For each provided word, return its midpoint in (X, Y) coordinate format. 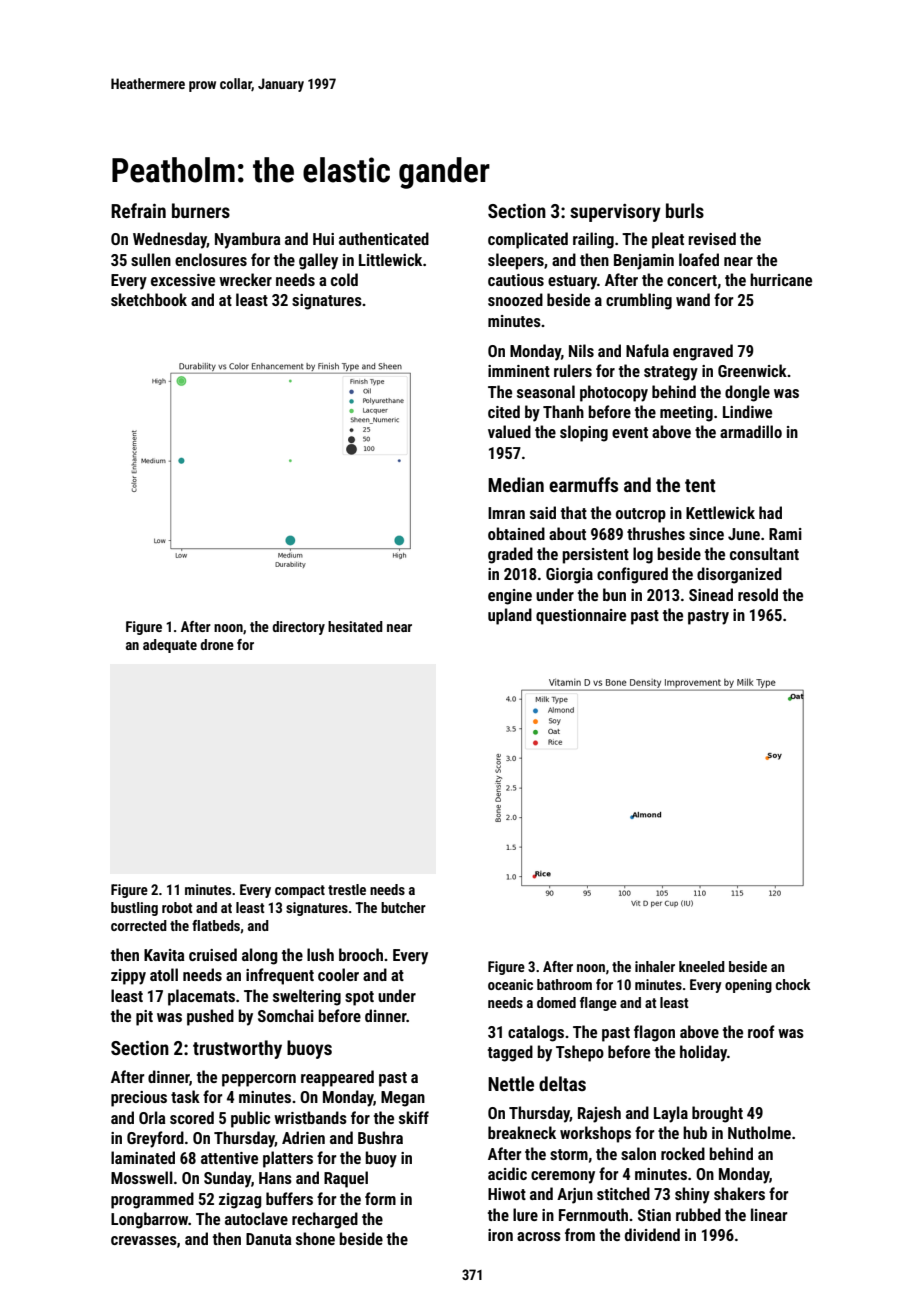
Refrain (138, 210)
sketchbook (149, 299)
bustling (134, 909)
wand (693, 299)
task (185, 1096)
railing (593, 240)
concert (692, 280)
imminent (519, 371)
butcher (403, 907)
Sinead (711, 594)
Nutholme (759, 1132)
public (250, 1119)
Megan (403, 1099)
